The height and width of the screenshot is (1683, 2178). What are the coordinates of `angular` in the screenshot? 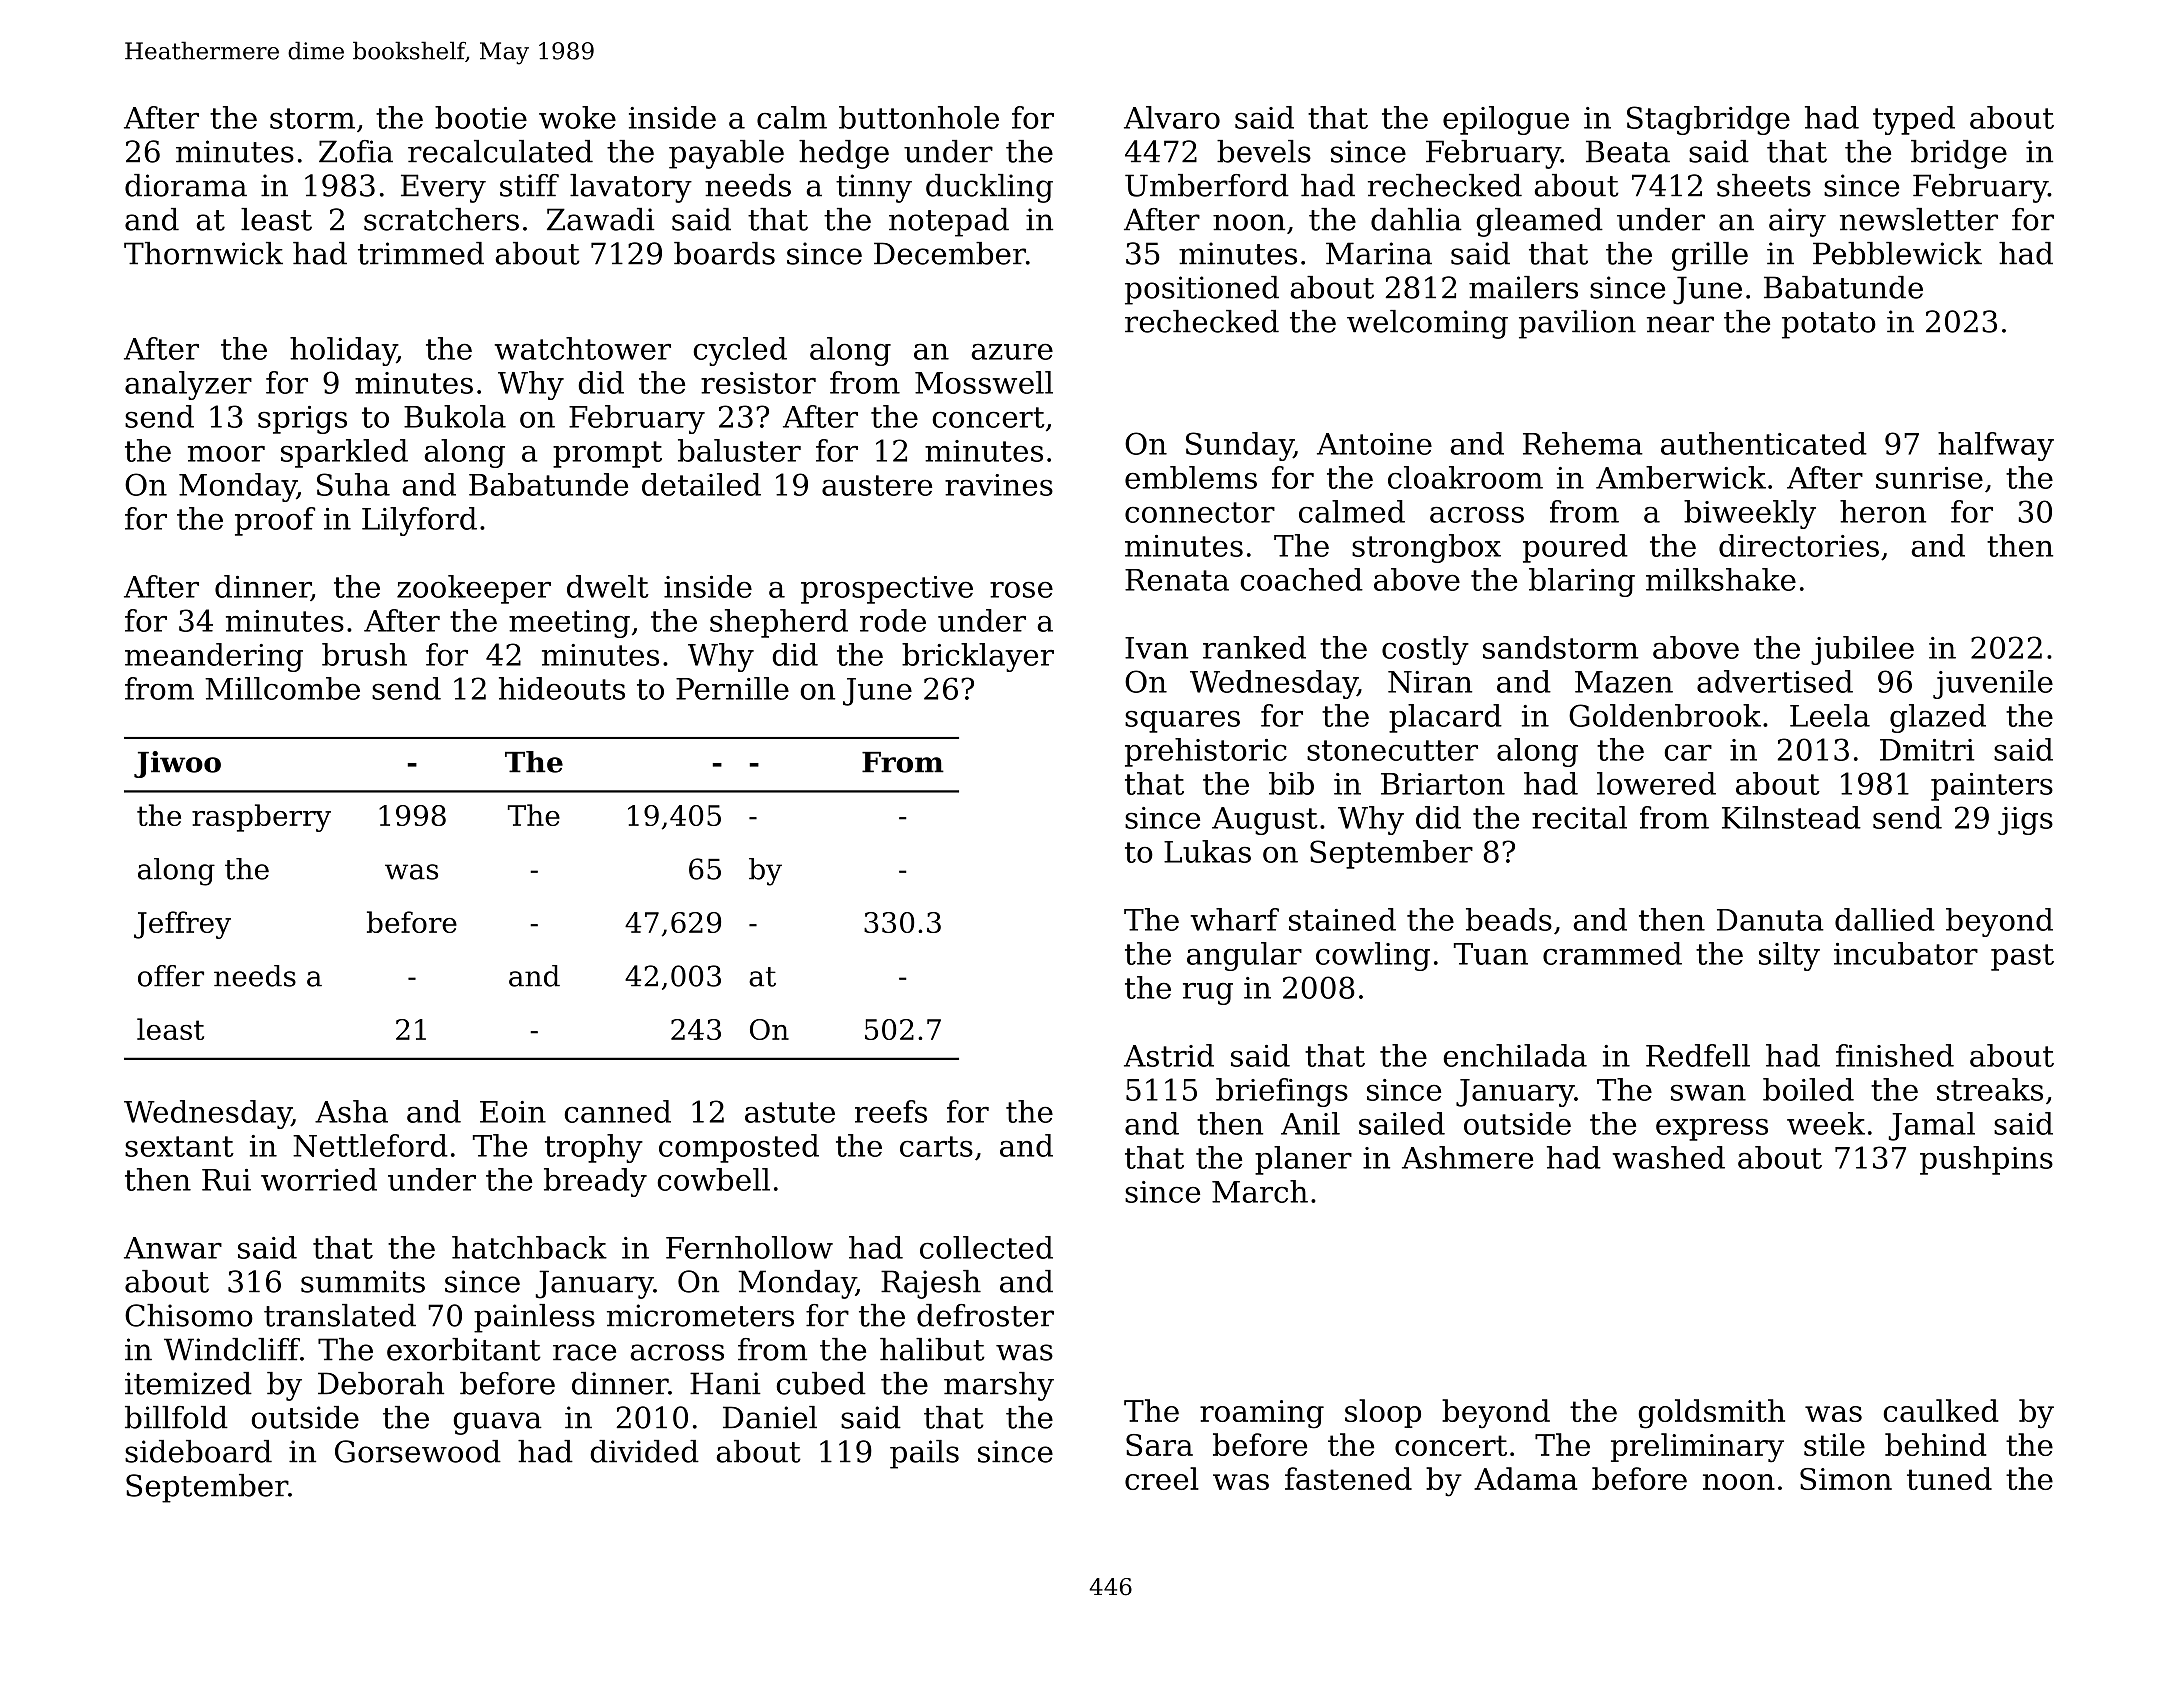 It's located at (1244, 956).
